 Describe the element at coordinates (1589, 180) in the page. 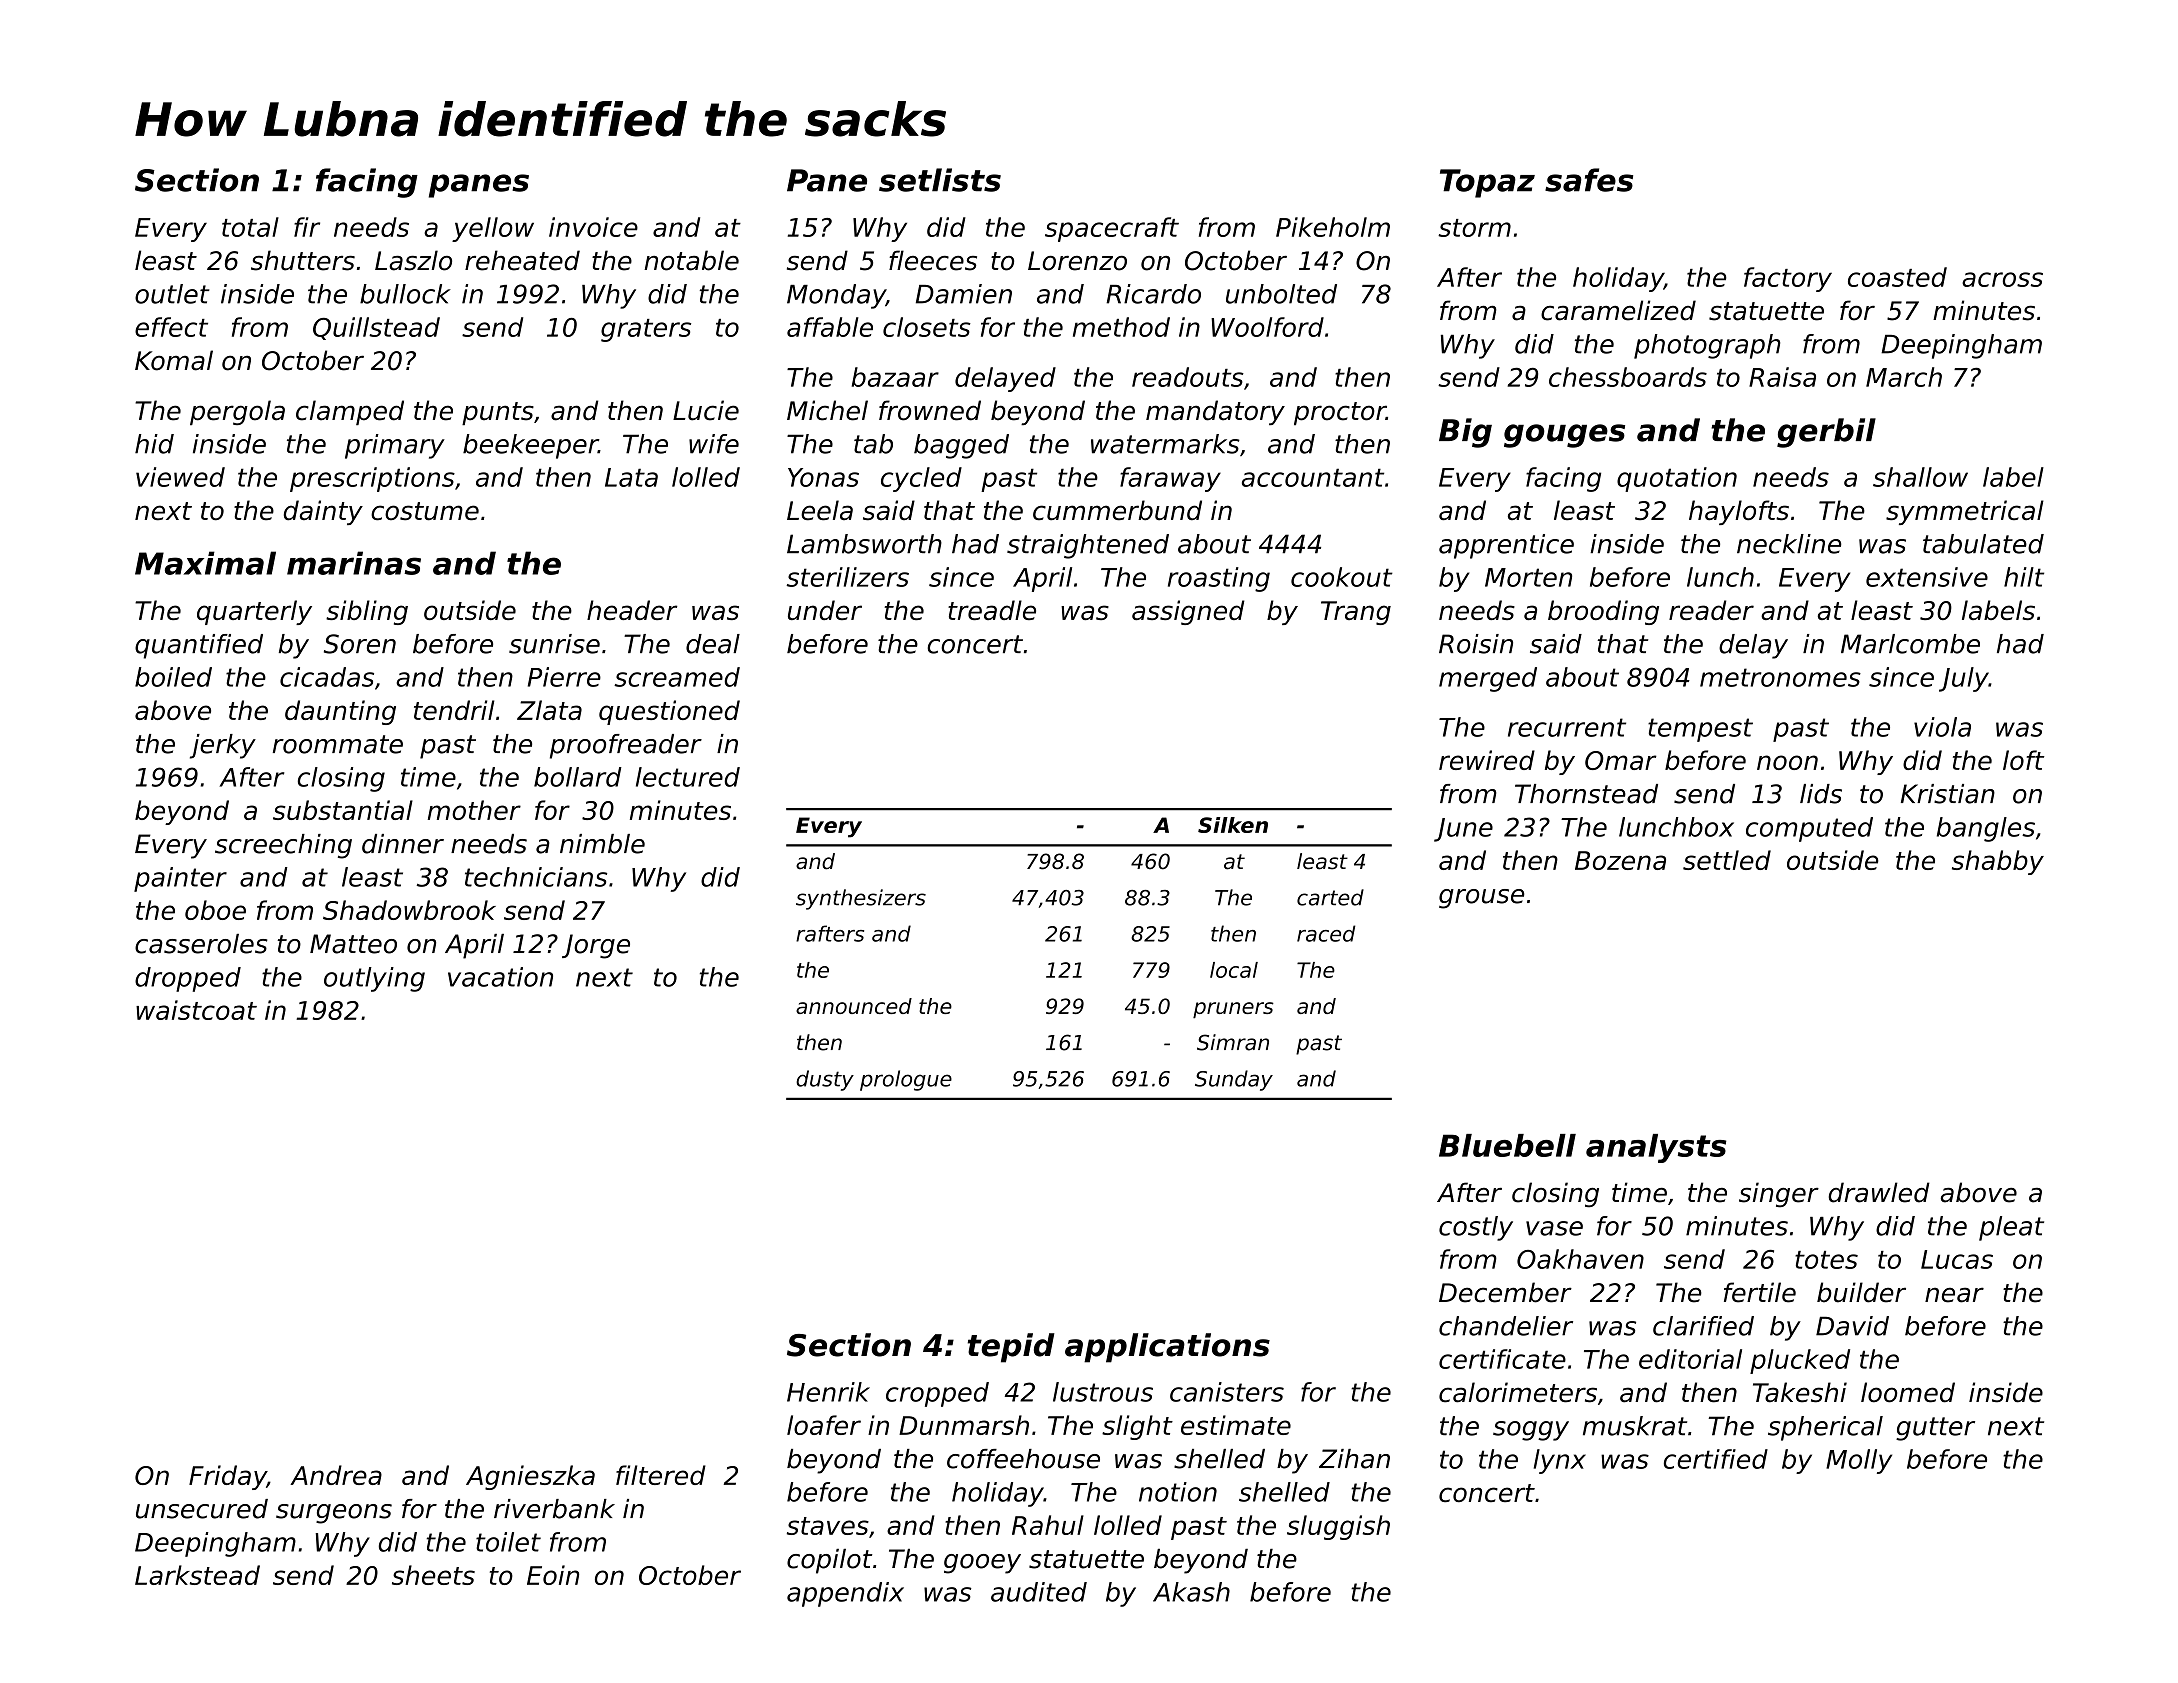

I see `safes` at that location.
